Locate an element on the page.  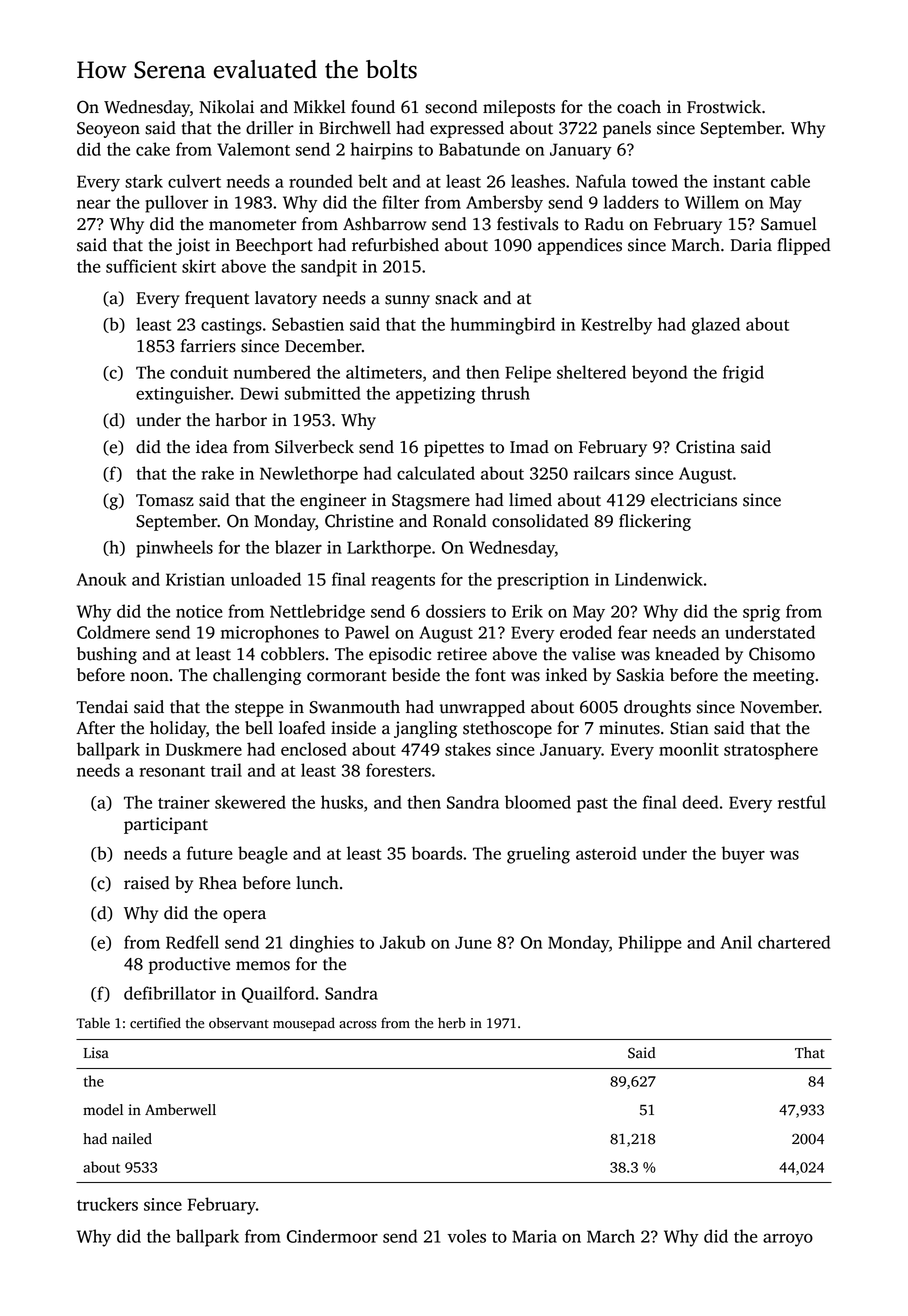
buyer is located at coordinates (743, 855).
